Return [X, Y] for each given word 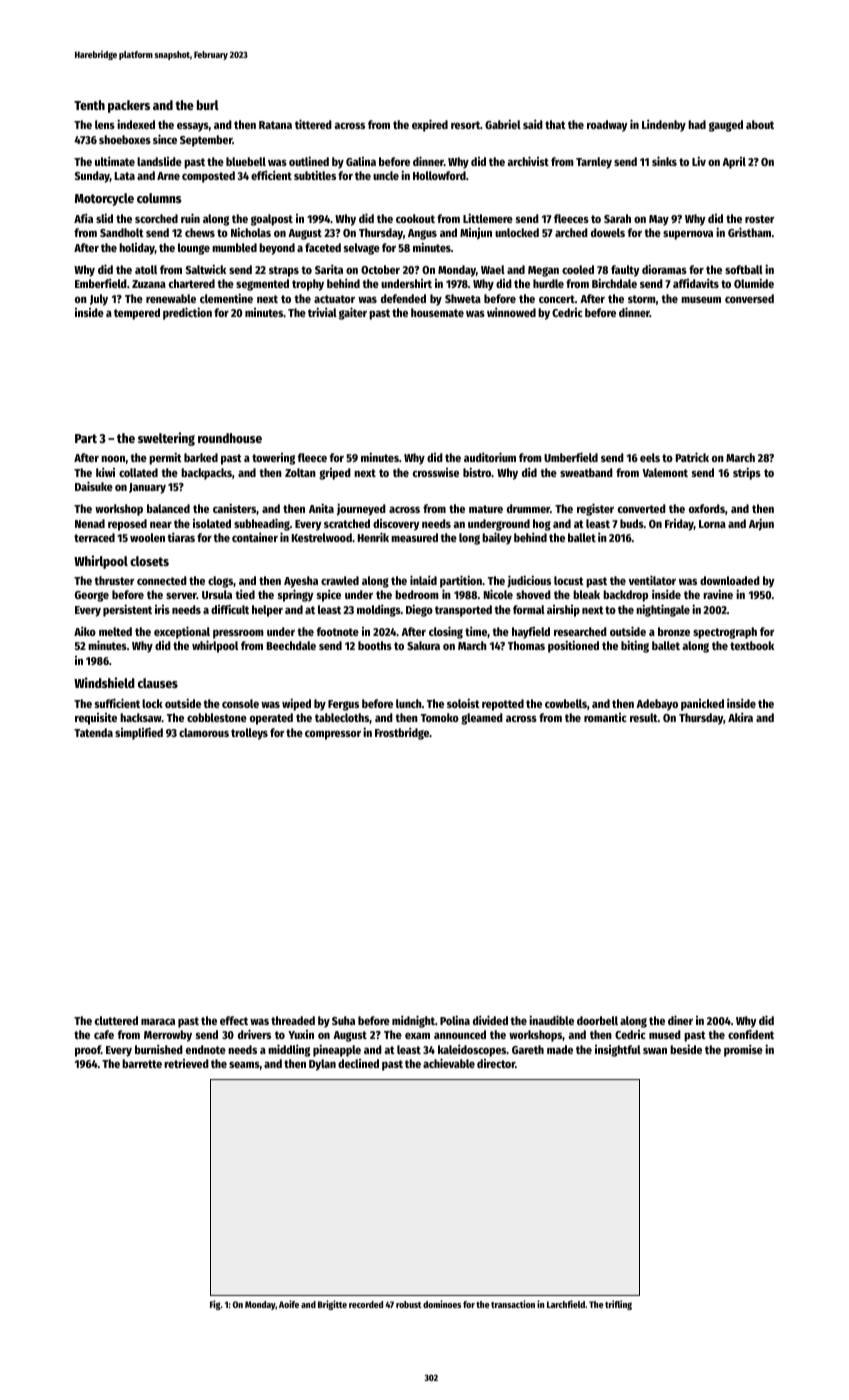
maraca [158, 1021]
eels [650, 457]
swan [655, 1050]
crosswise [436, 472]
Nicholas [251, 232]
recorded [366, 1304]
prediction [187, 313]
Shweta [463, 298]
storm [642, 299]
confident [751, 1034]
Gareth [528, 1049]
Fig [215, 1305]
